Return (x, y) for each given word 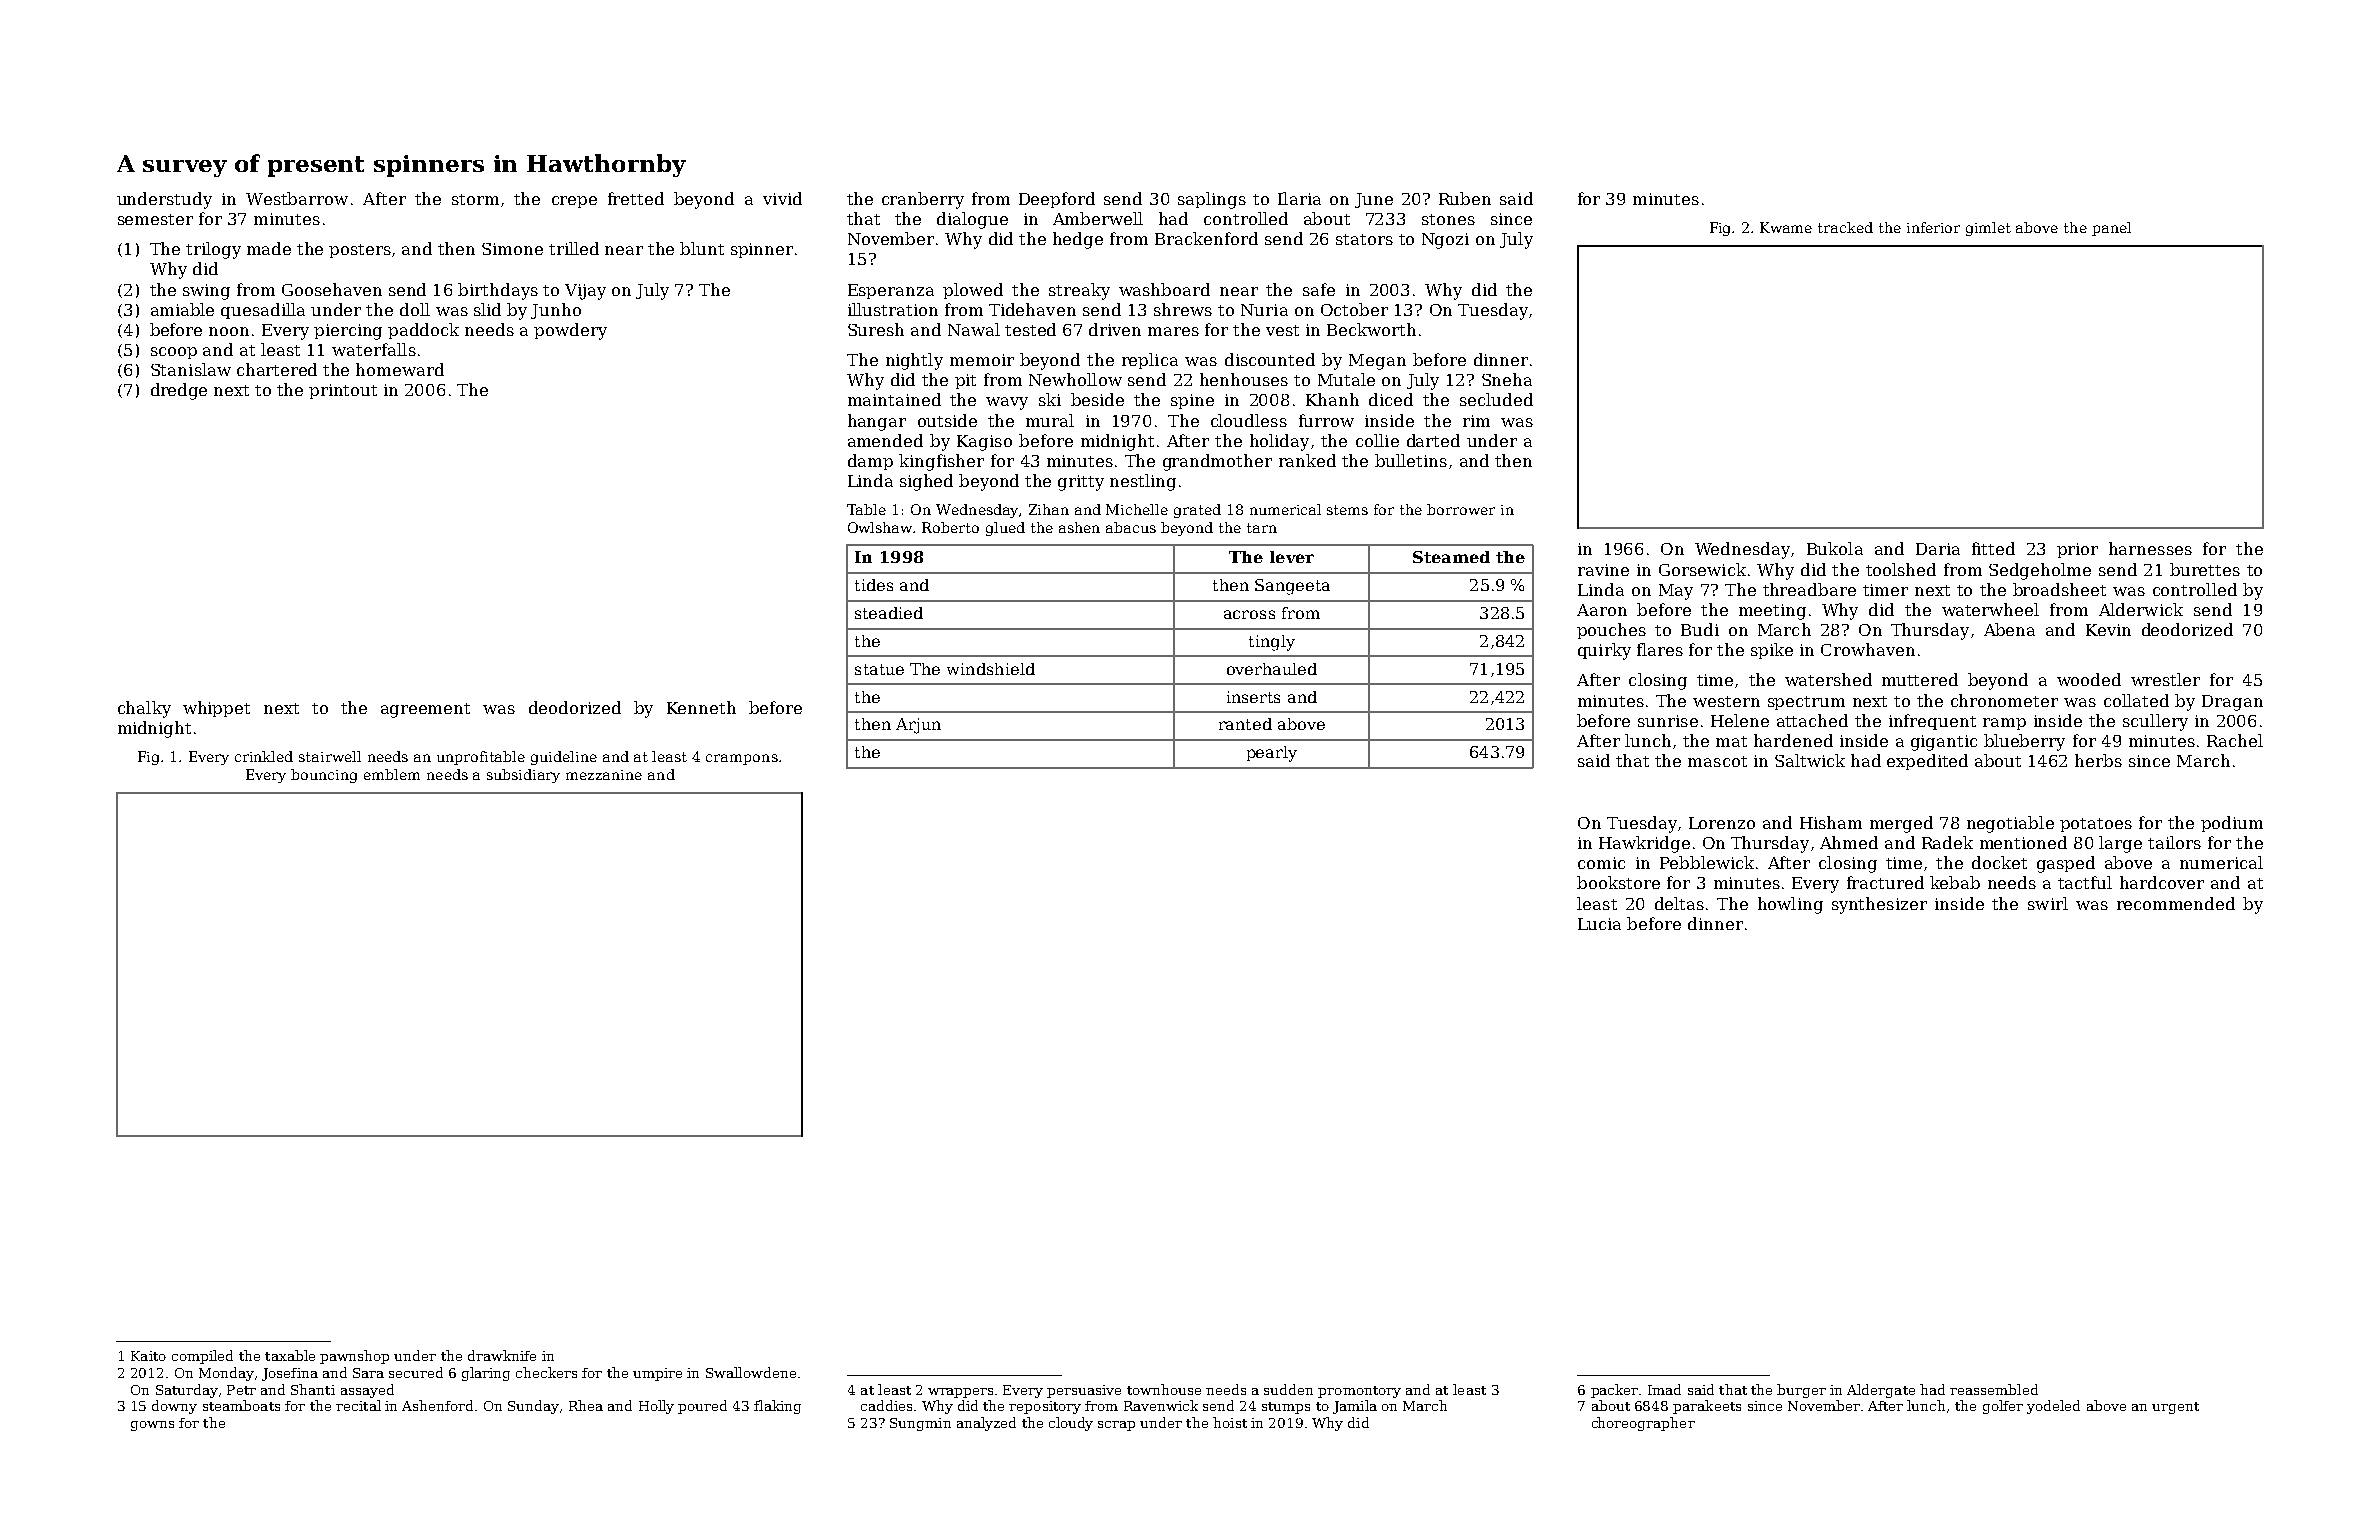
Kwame (1786, 227)
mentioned (2023, 842)
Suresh (876, 329)
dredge (179, 391)
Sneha (1507, 379)
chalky (144, 709)
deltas (1679, 903)
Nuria (1264, 310)
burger (1801, 1391)
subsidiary (523, 776)
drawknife (502, 1355)
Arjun (918, 726)
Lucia (1599, 924)
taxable (290, 1355)
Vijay (585, 292)
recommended (2176, 903)
